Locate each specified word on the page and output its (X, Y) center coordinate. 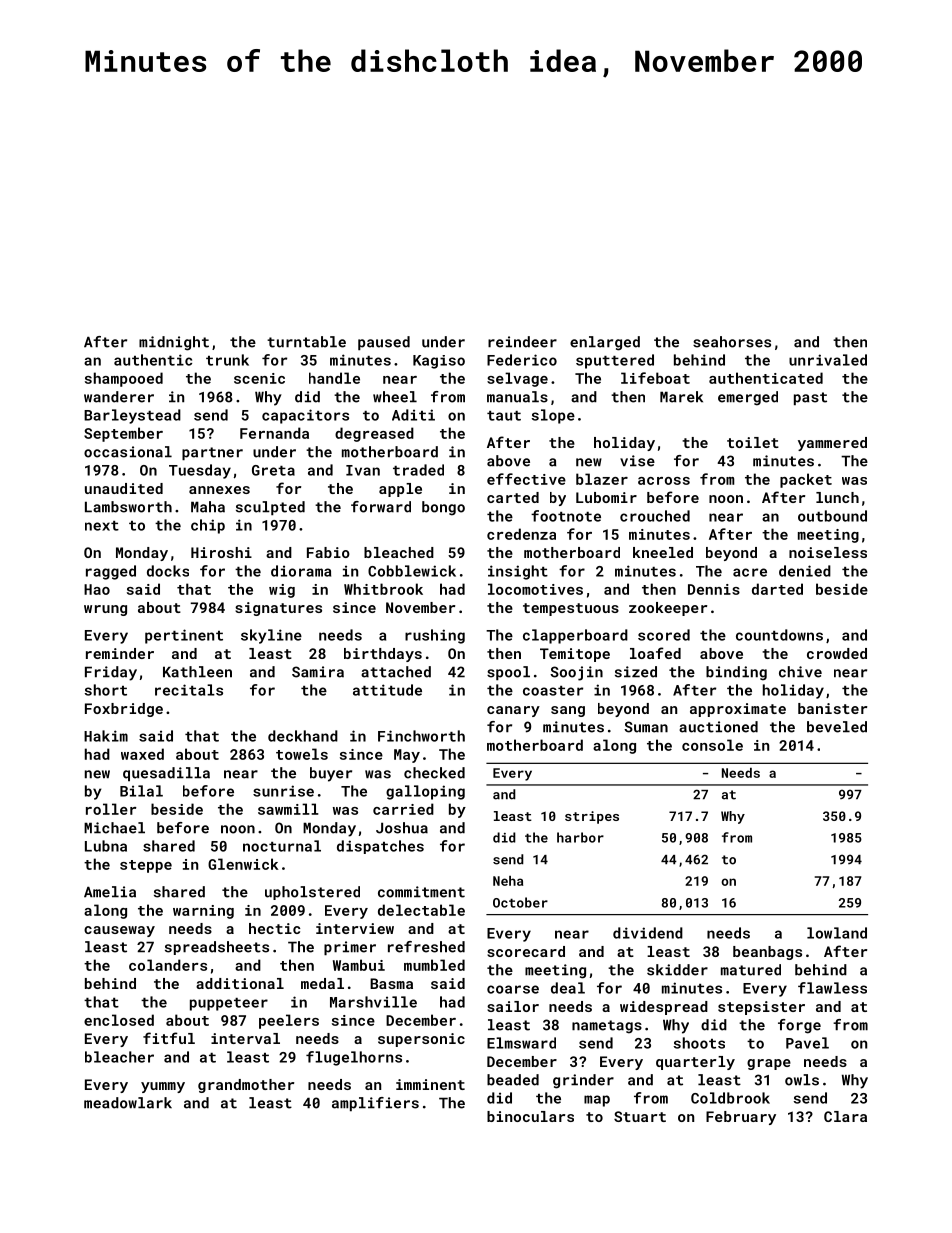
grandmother (246, 1086)
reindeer (522, 342)
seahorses (732, 342)
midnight (174, 343)
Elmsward (521, 1043)
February (741, 1118)
